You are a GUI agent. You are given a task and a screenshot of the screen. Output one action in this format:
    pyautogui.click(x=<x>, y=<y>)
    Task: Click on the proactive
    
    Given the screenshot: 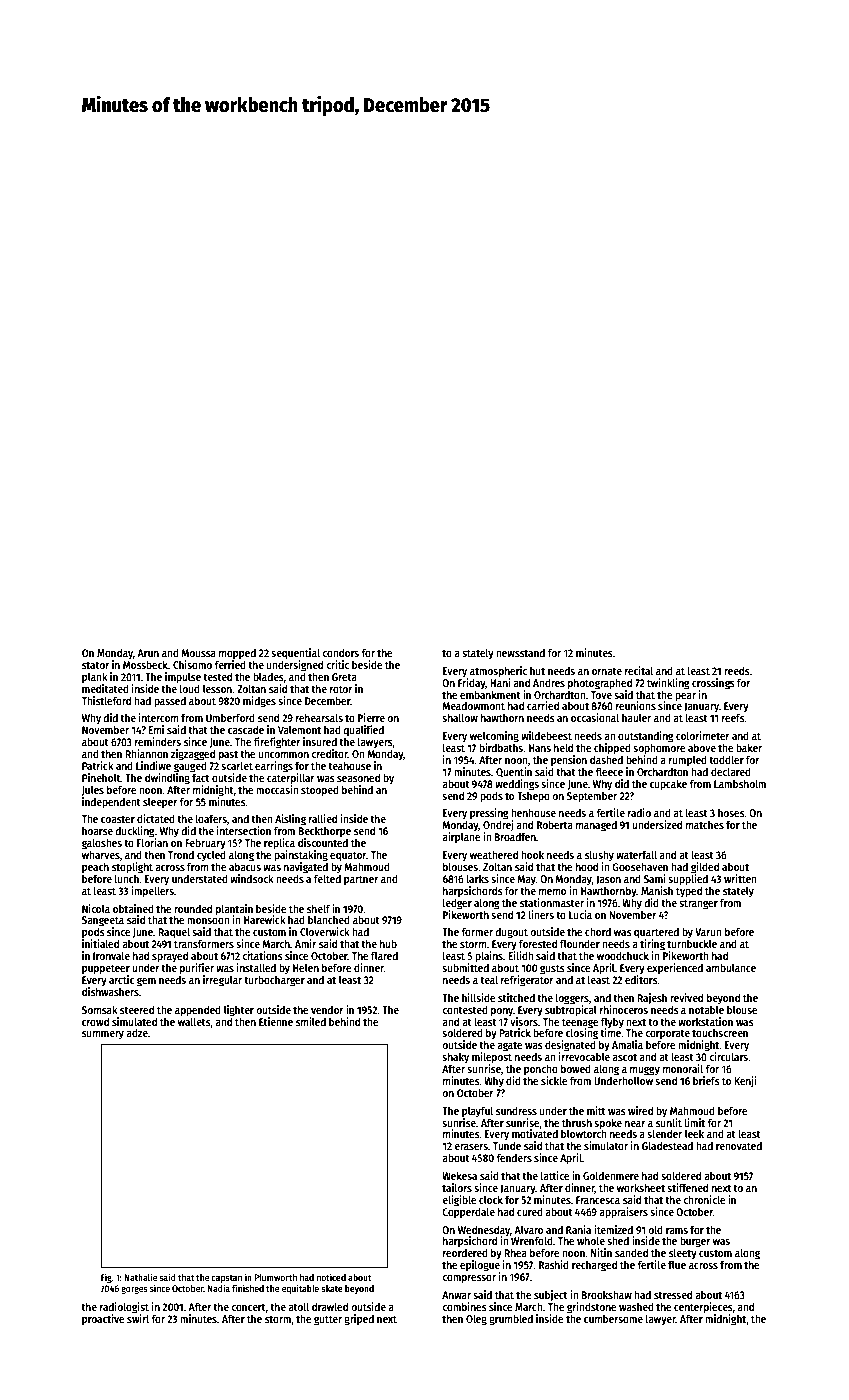 What is the action you would take?
    pyautogui.click(x=103, y=1320)
